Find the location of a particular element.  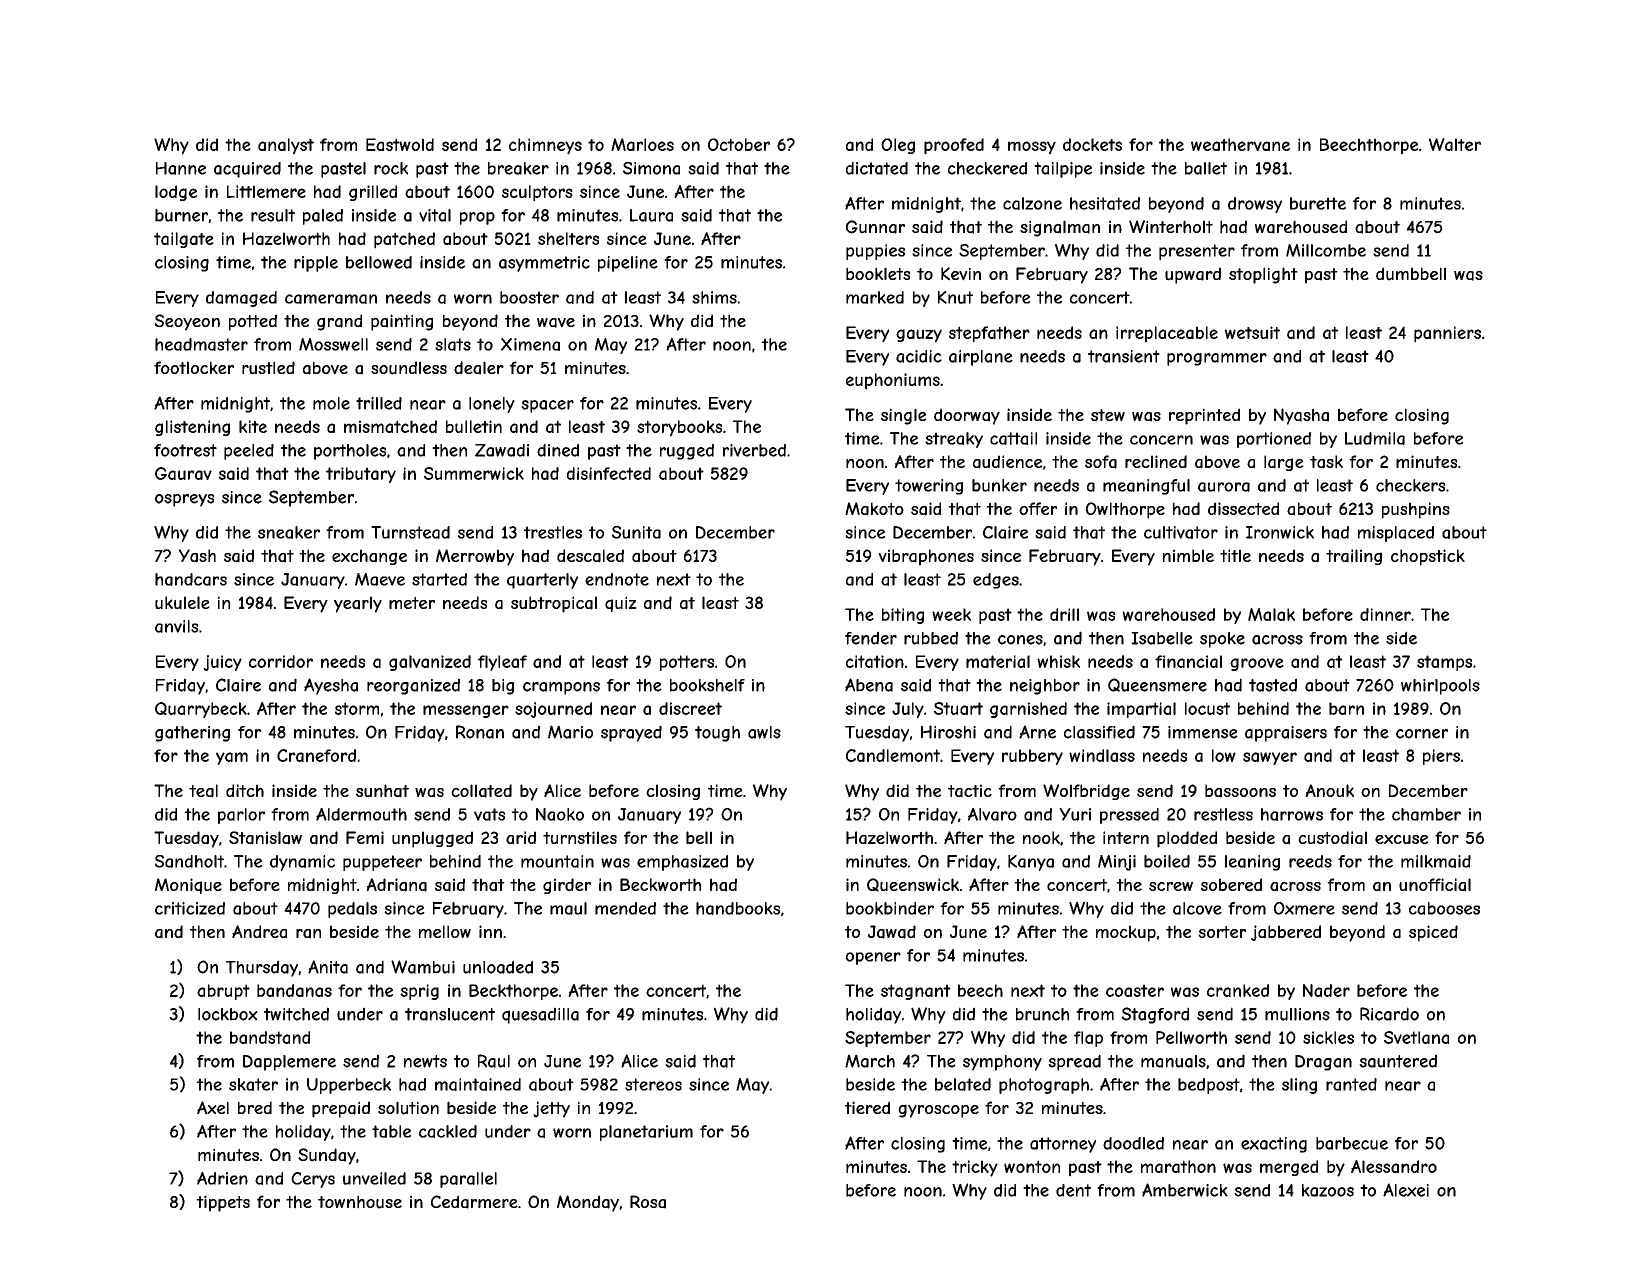

ospreys is located at coordinates (184, 500).
